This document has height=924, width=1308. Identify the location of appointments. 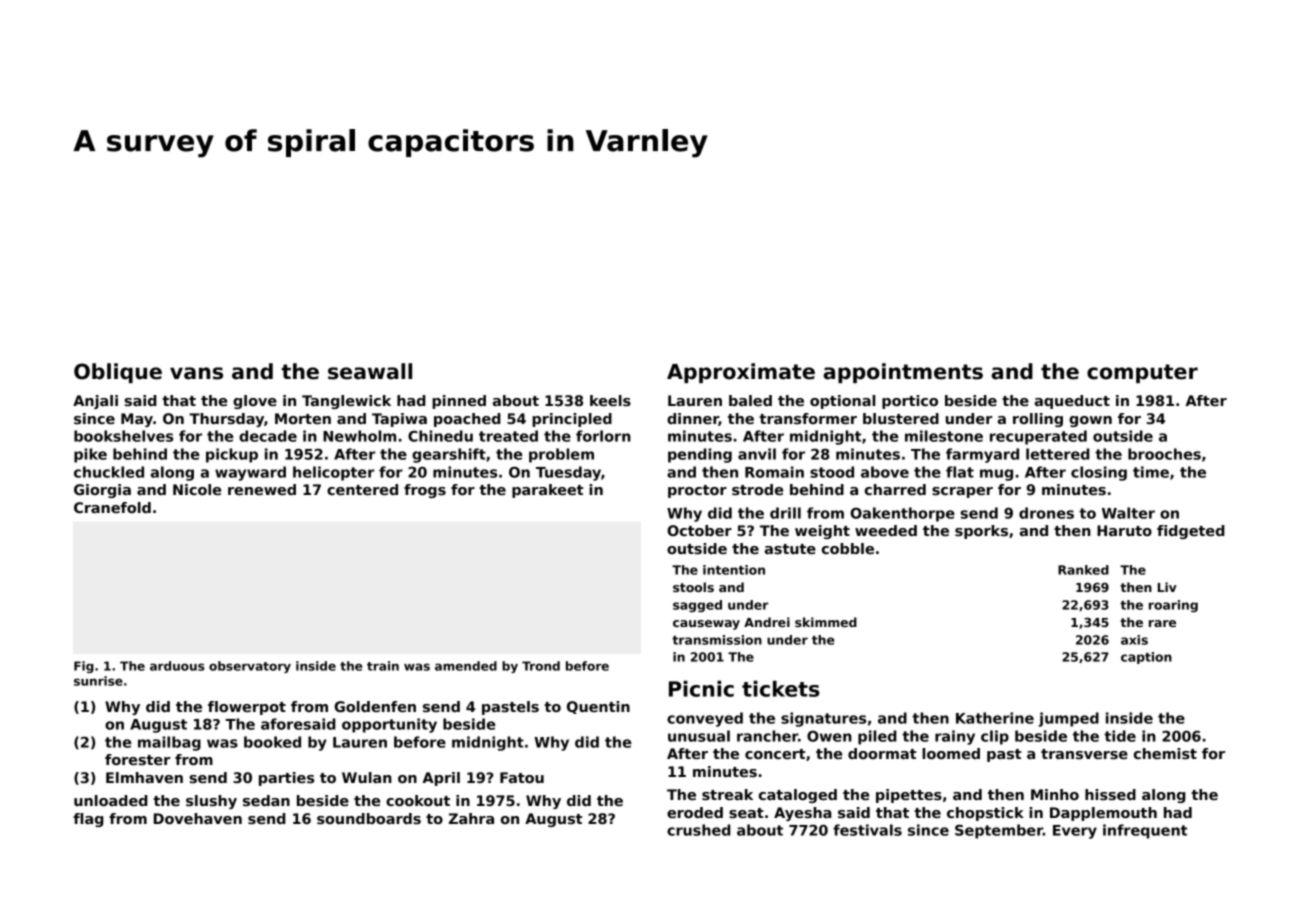
(903, 373).
